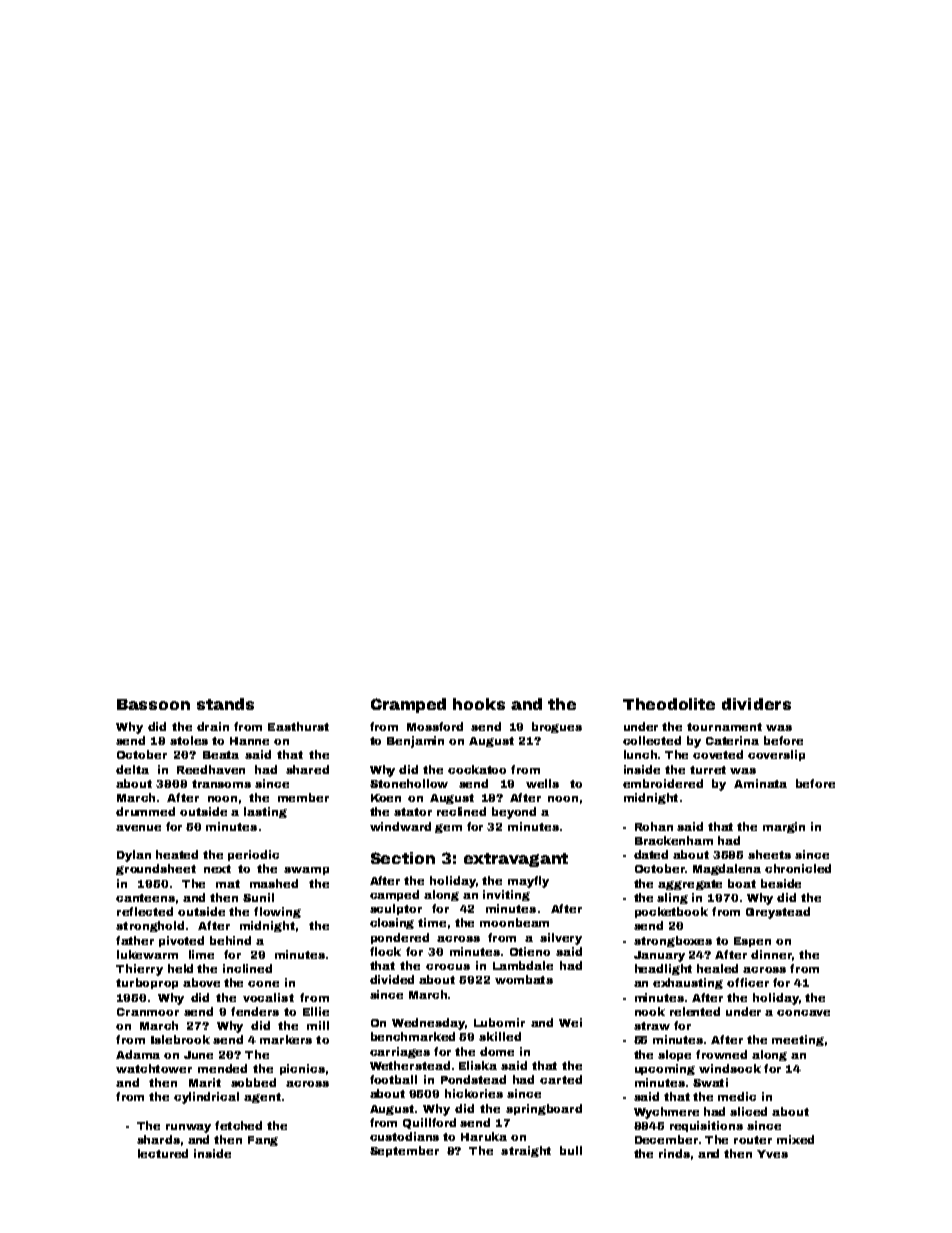 The image size is (952, 1233). Describe the element at coordinates (771, 954) in the page. I see `dinner` at that location.
